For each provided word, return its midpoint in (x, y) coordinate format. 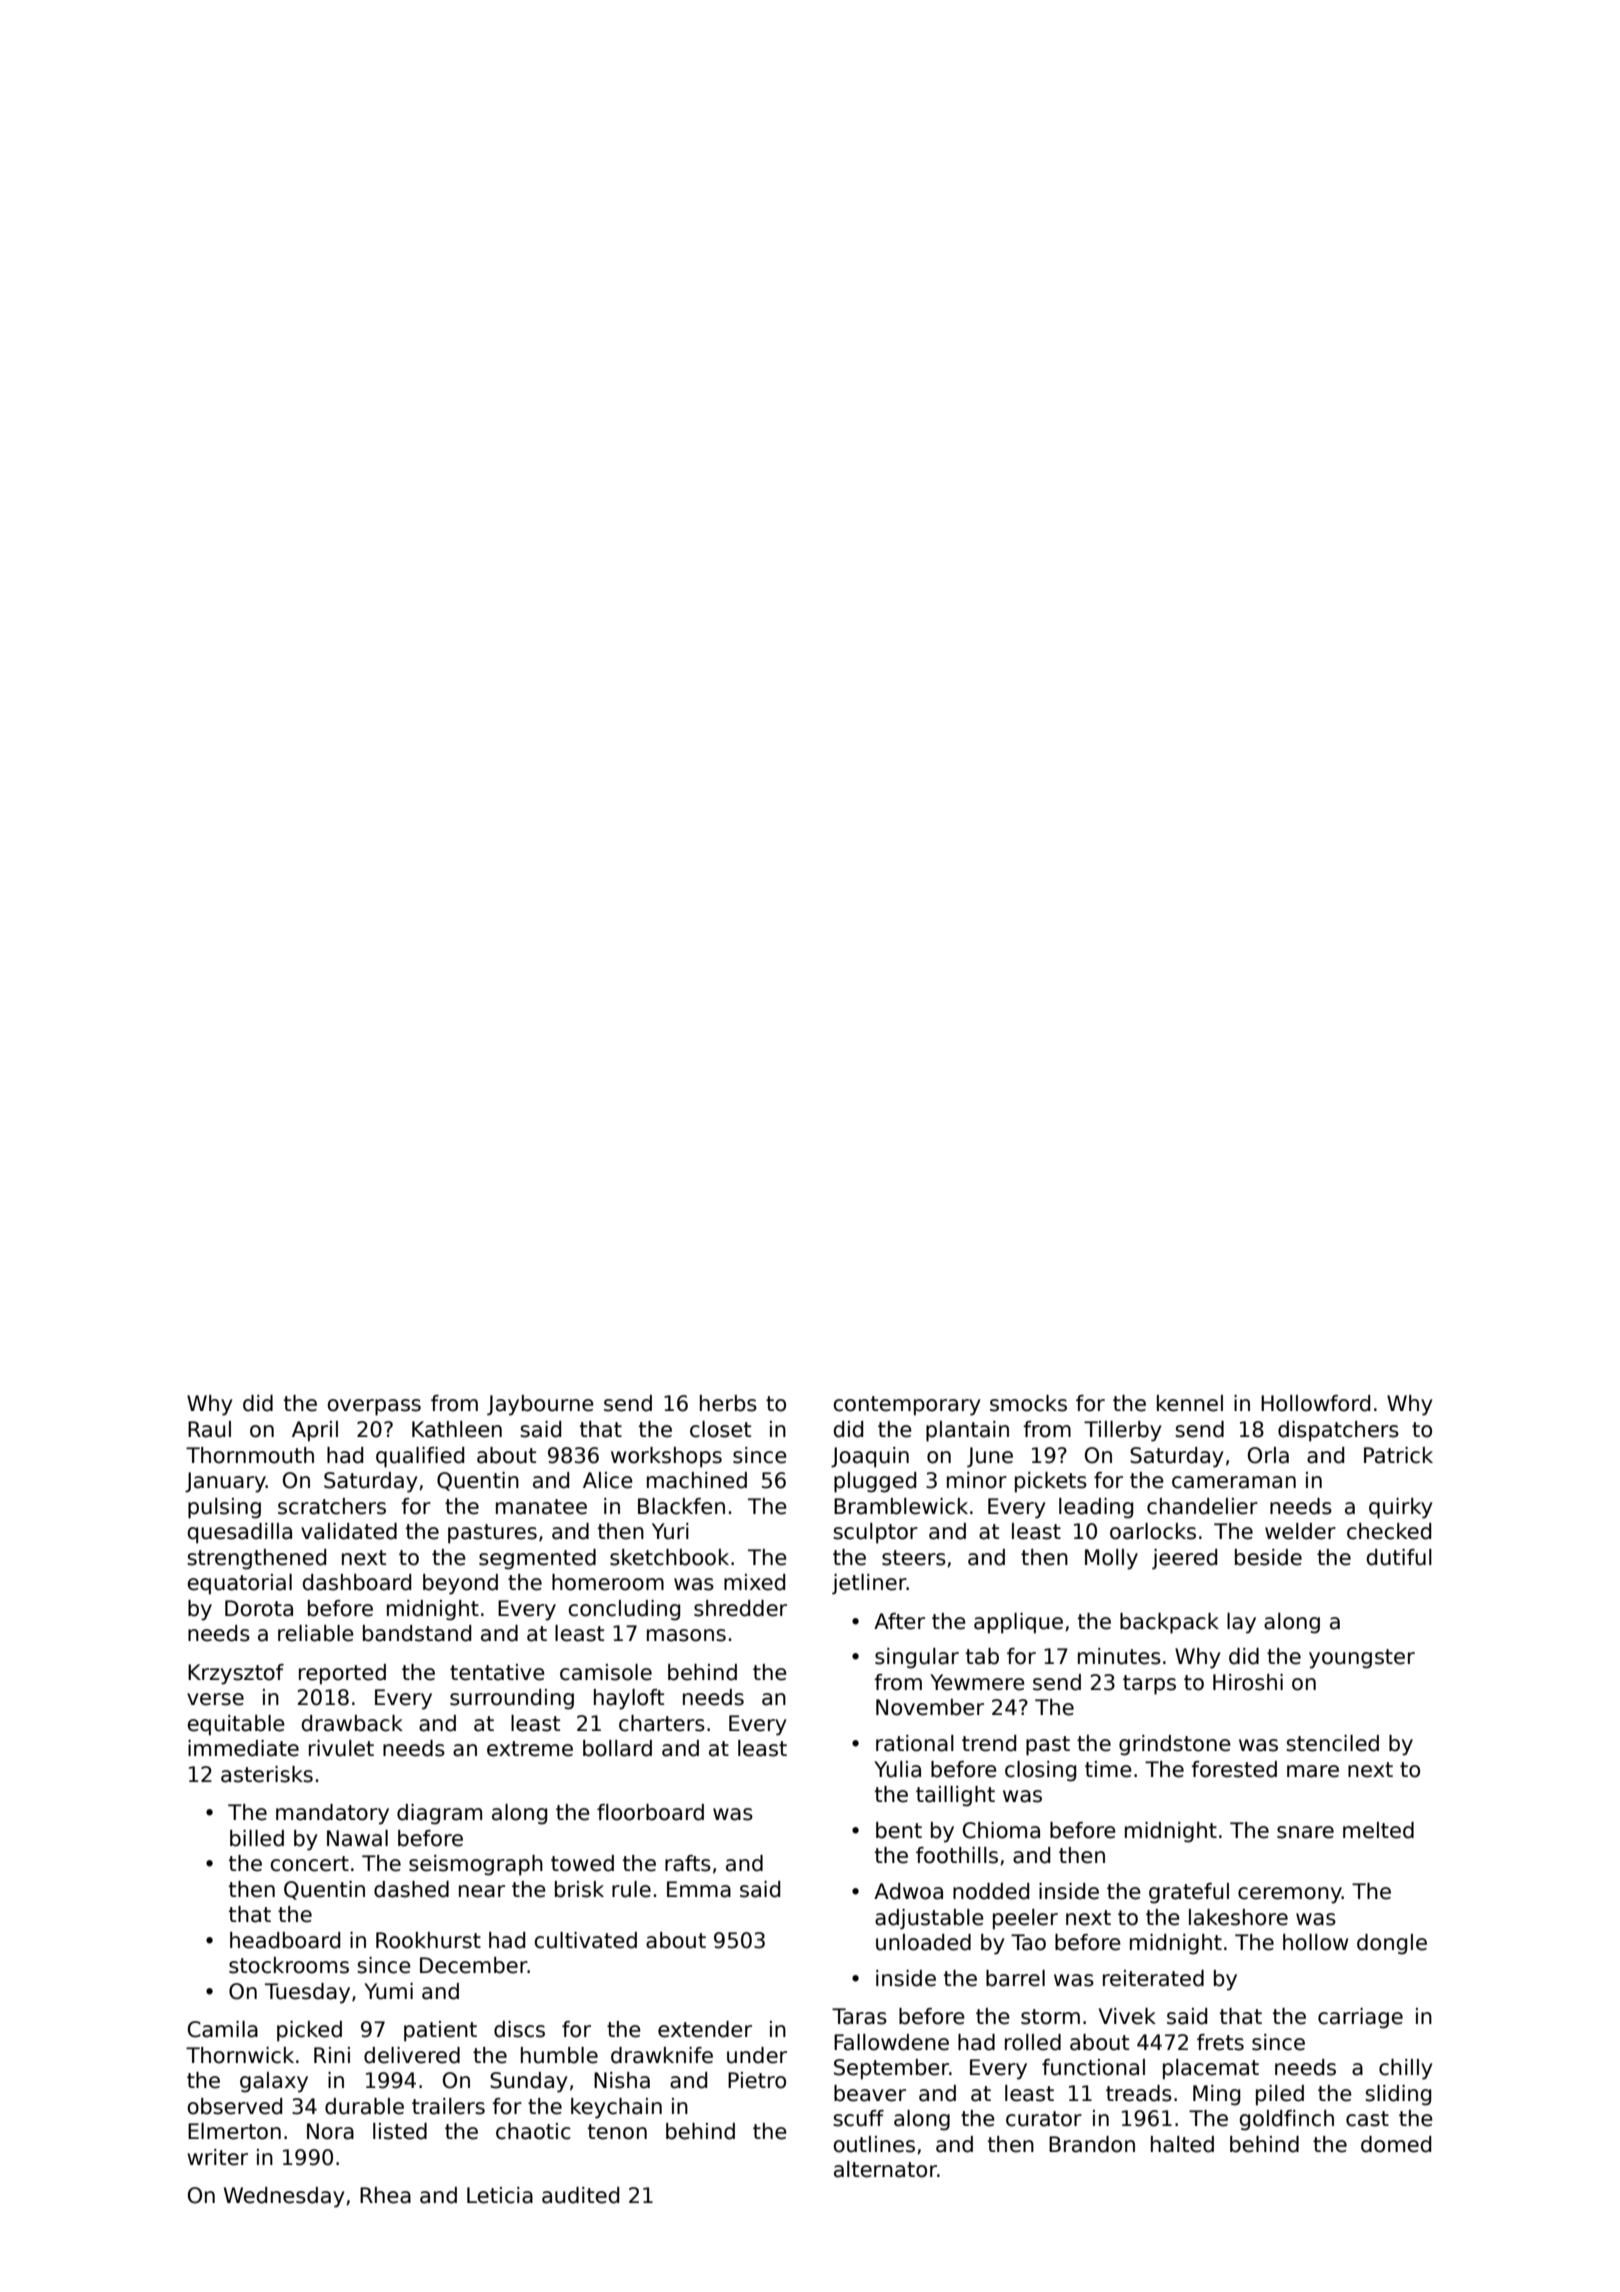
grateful (1189, 1893)
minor (977, 1480)
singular (917, 1658)
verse (215, 1699)
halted (1182, 2144)
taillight (955, 1796)
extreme (530, 1749)
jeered (1184, 1559)
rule (631, 1889)
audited (580, 2195)
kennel (1190, 1403)
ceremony (1290, 1895)
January (225, 1482)
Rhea (385, 2195)
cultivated (585, 1940)
